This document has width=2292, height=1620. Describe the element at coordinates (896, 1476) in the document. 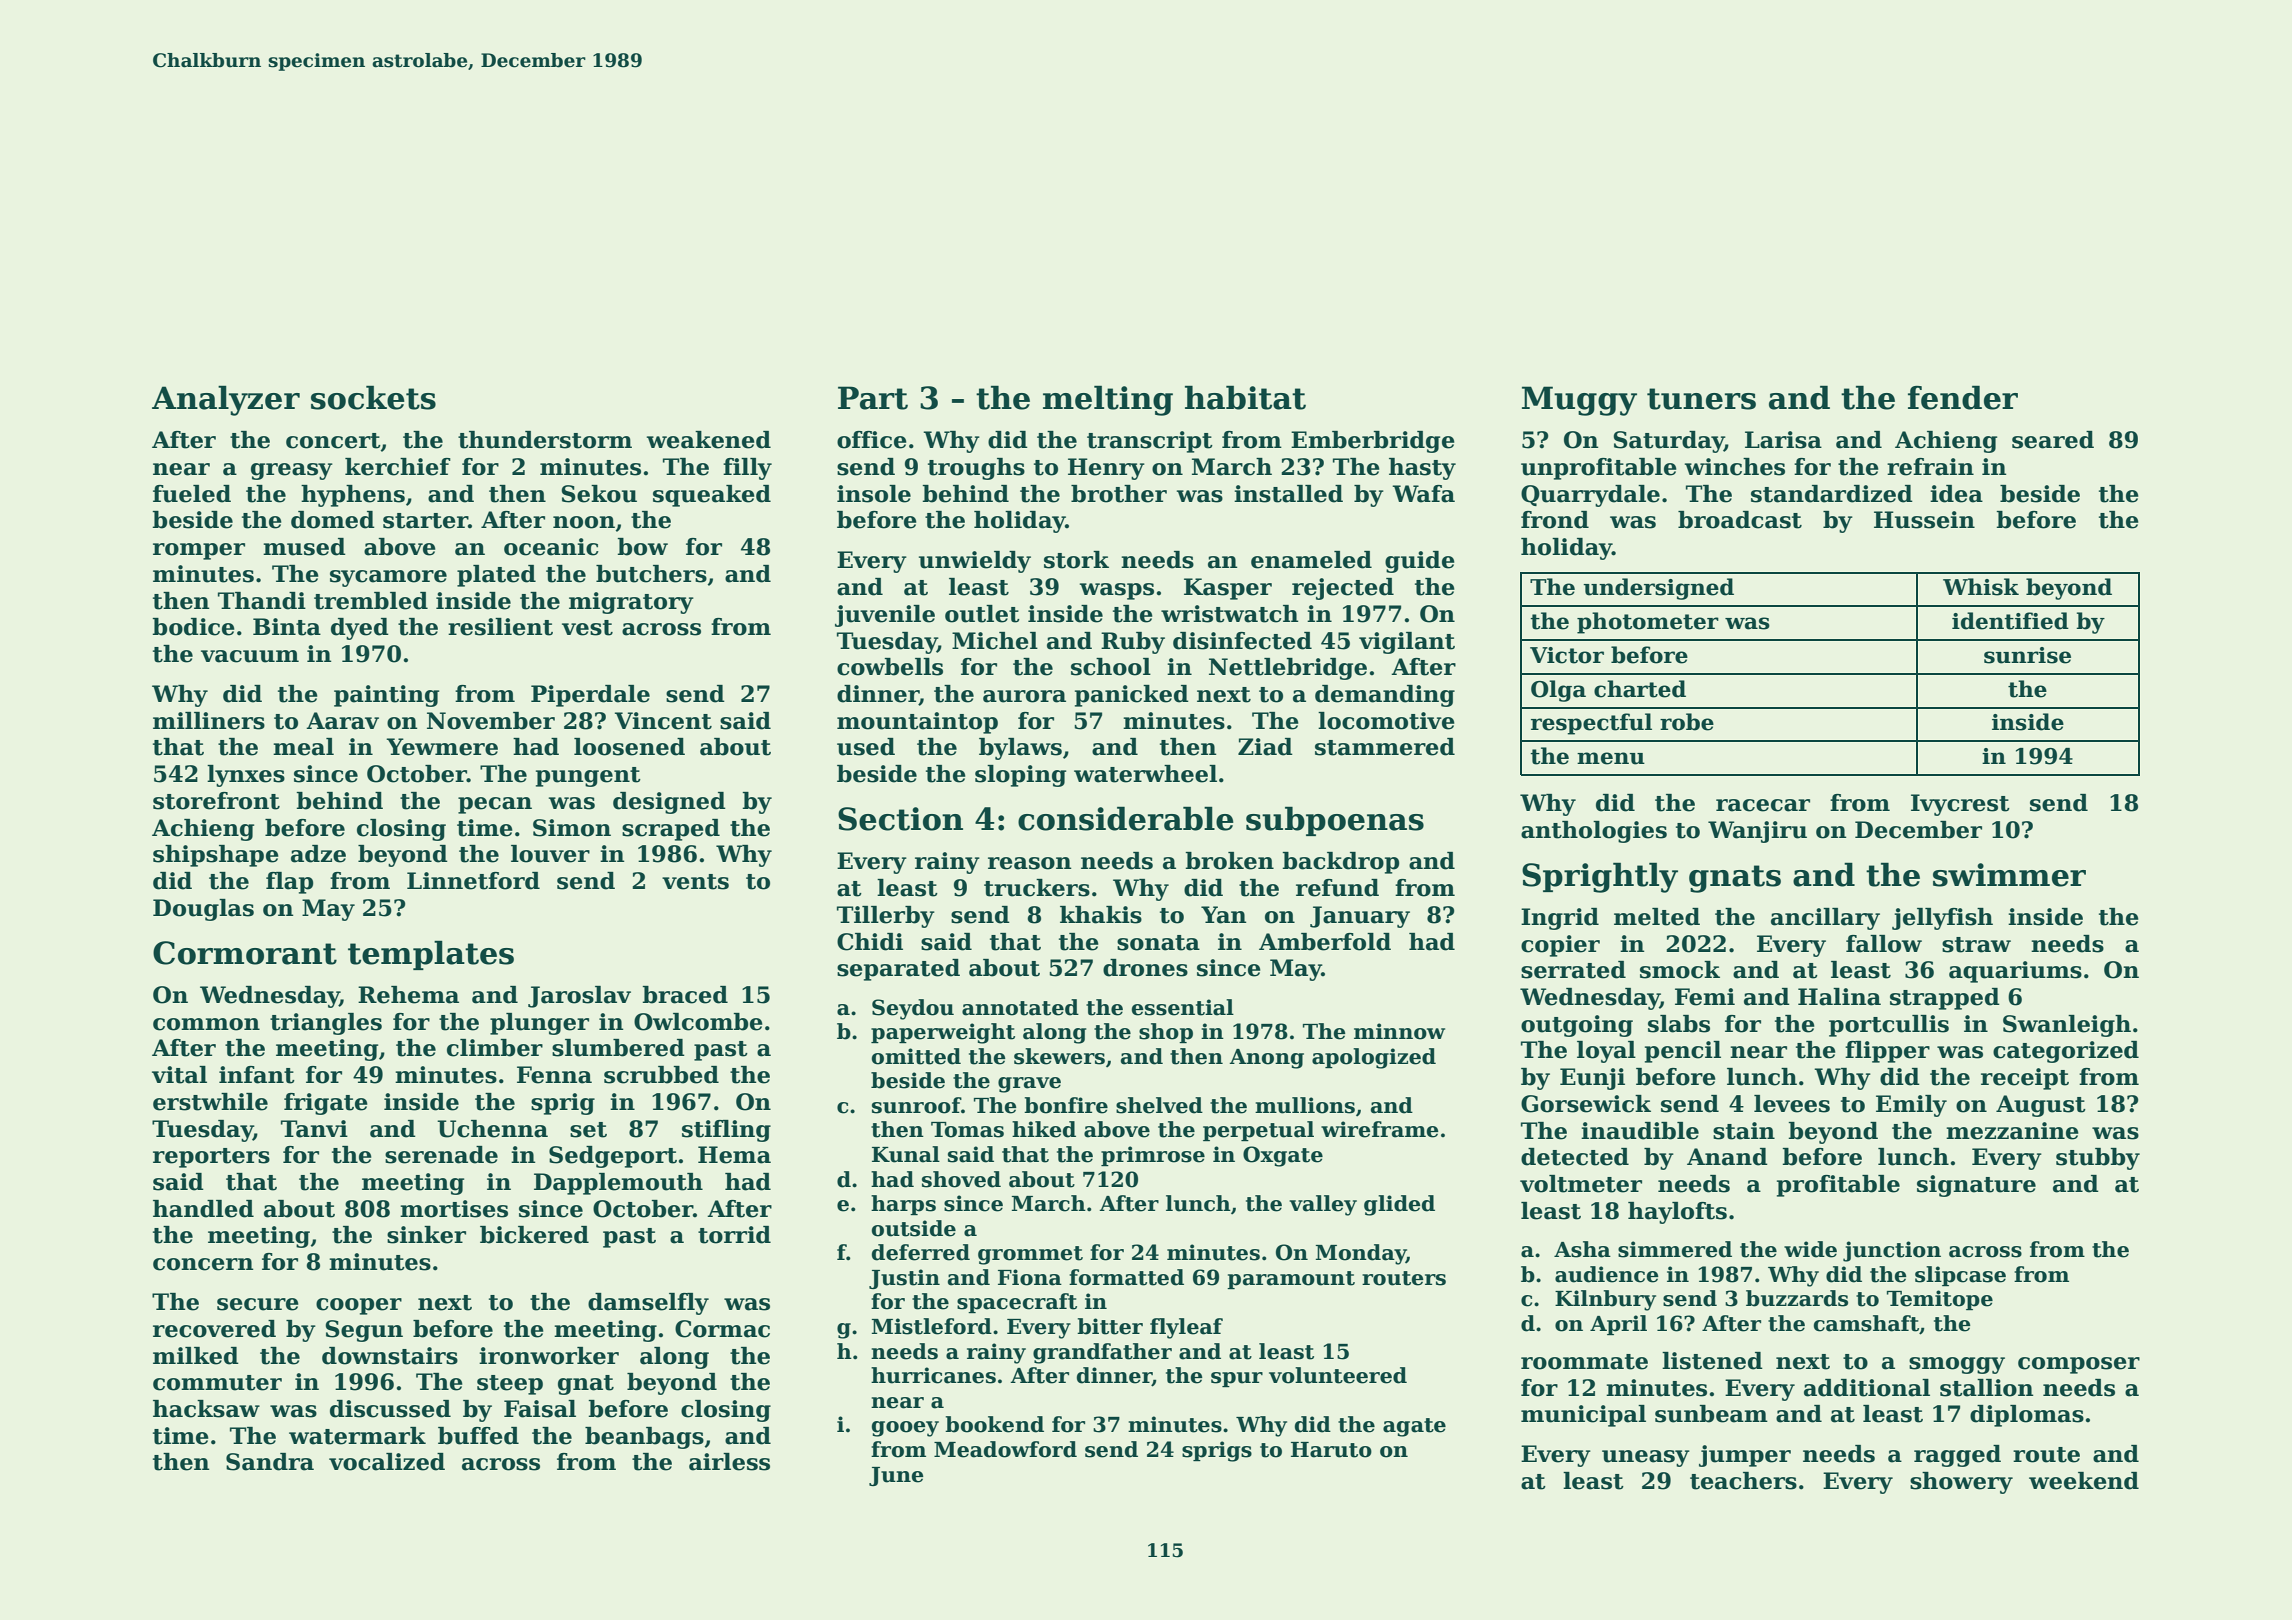

I see `June` at that location.
